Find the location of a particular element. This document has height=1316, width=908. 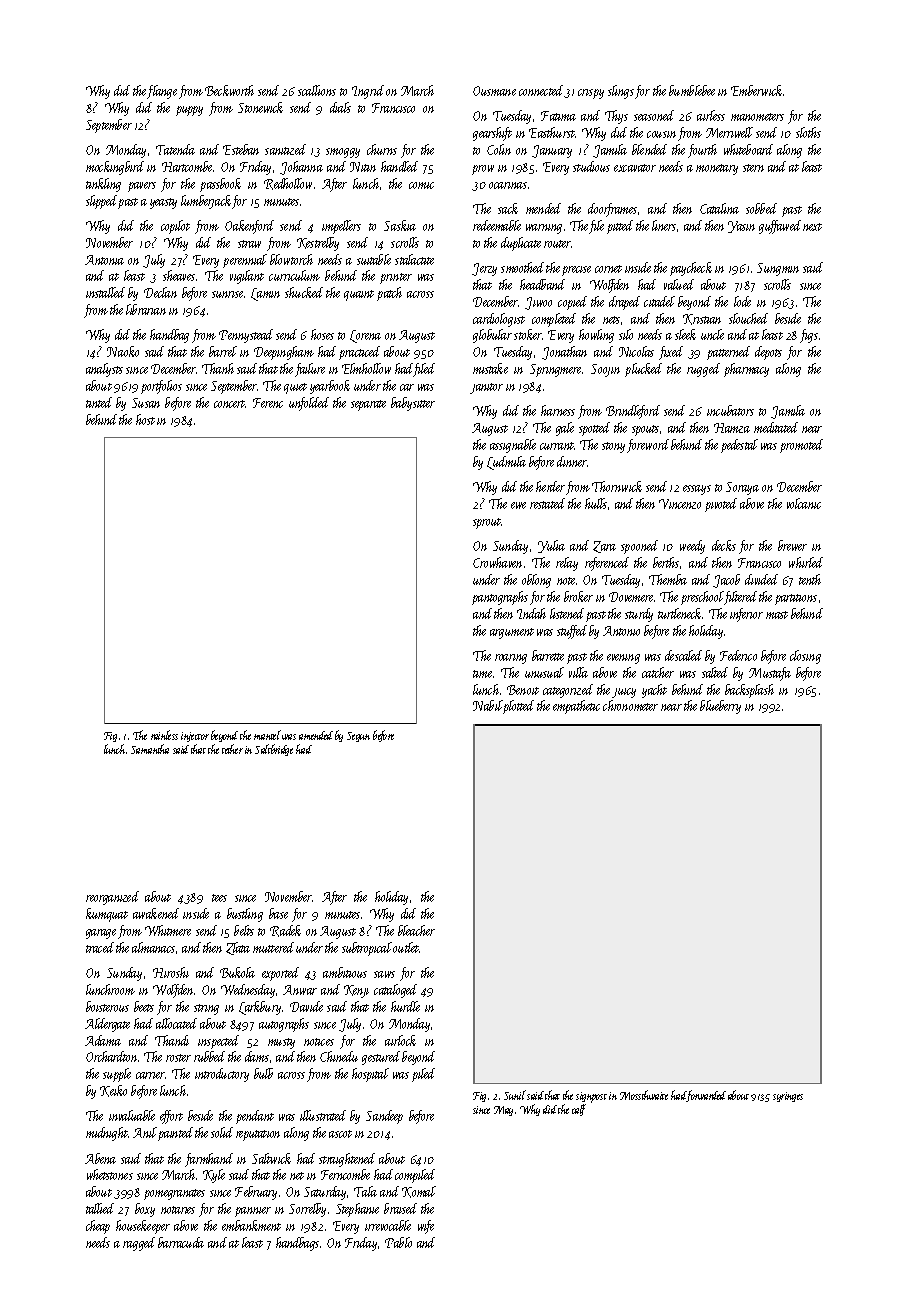

silo is located at coordinates (626, 334).
